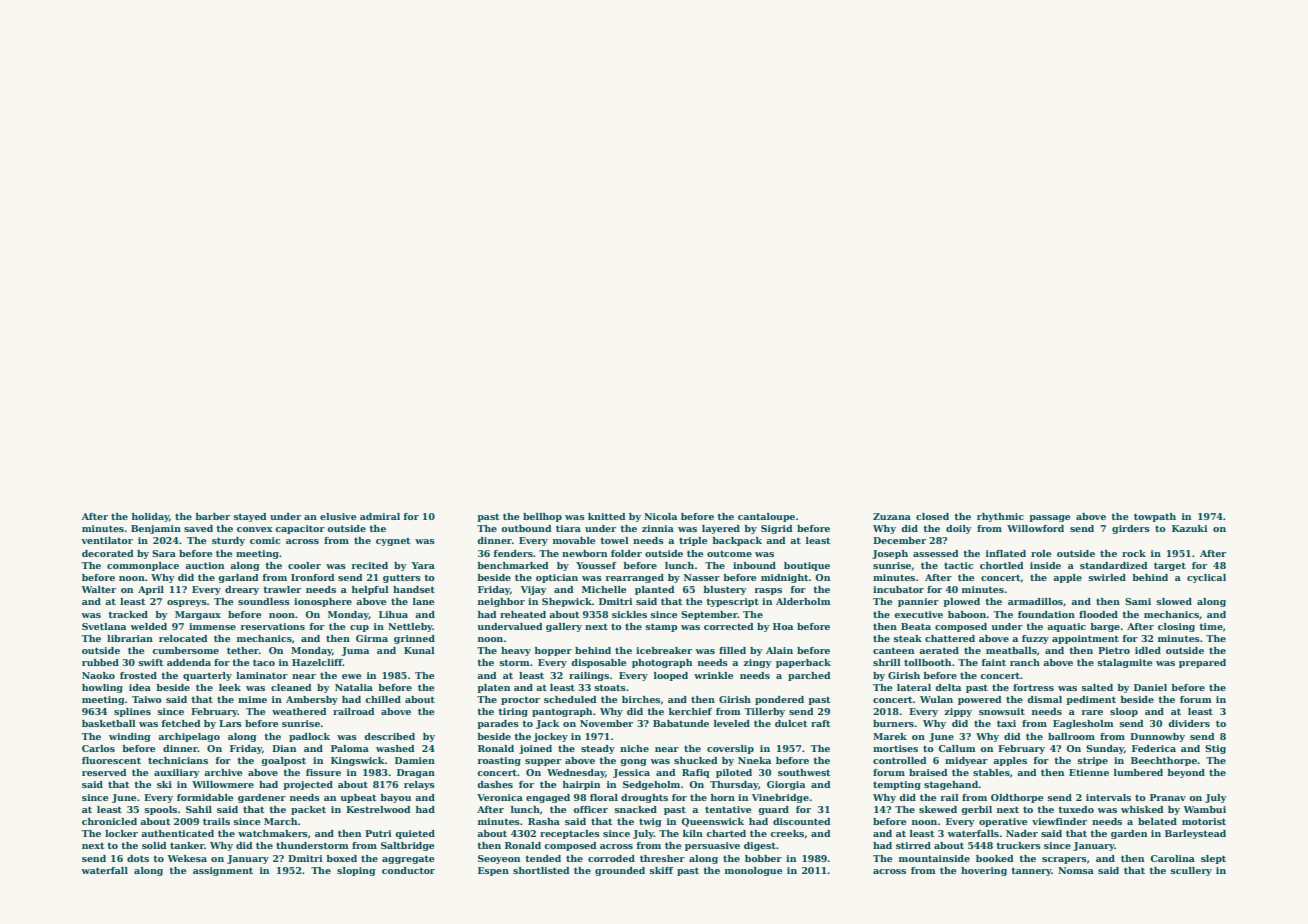  I want to click on Stig, so click(1215, 749).
